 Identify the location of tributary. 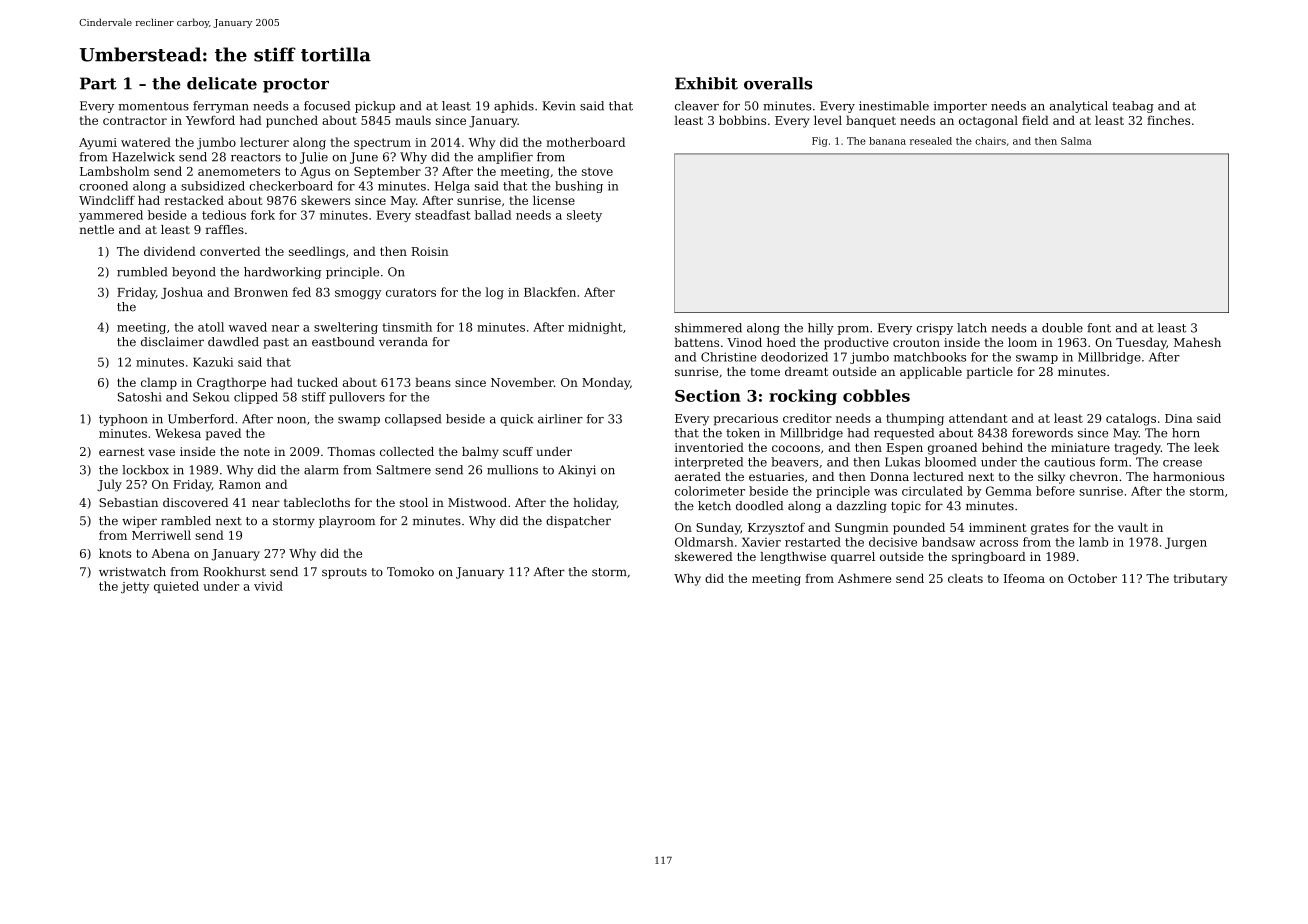
(1200, 579).
